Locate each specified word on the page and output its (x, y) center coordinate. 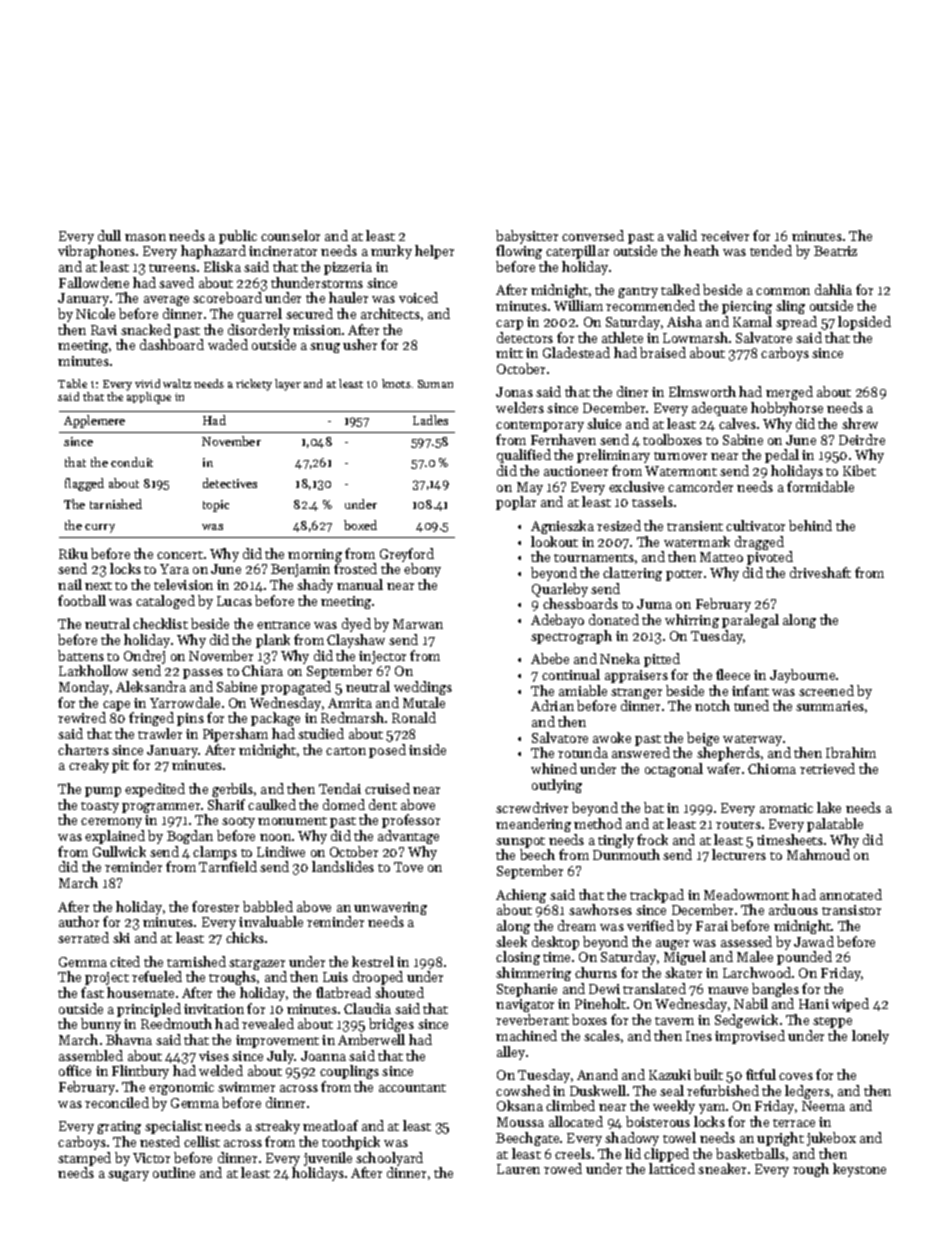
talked (680, 289)
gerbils (232, 790)
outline (174, 1172)
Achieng (521, 896)
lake (829, 807)
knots (396, 383)
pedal (782, 456)
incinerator (283, 251)
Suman (435, 384)
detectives (230, 483)
